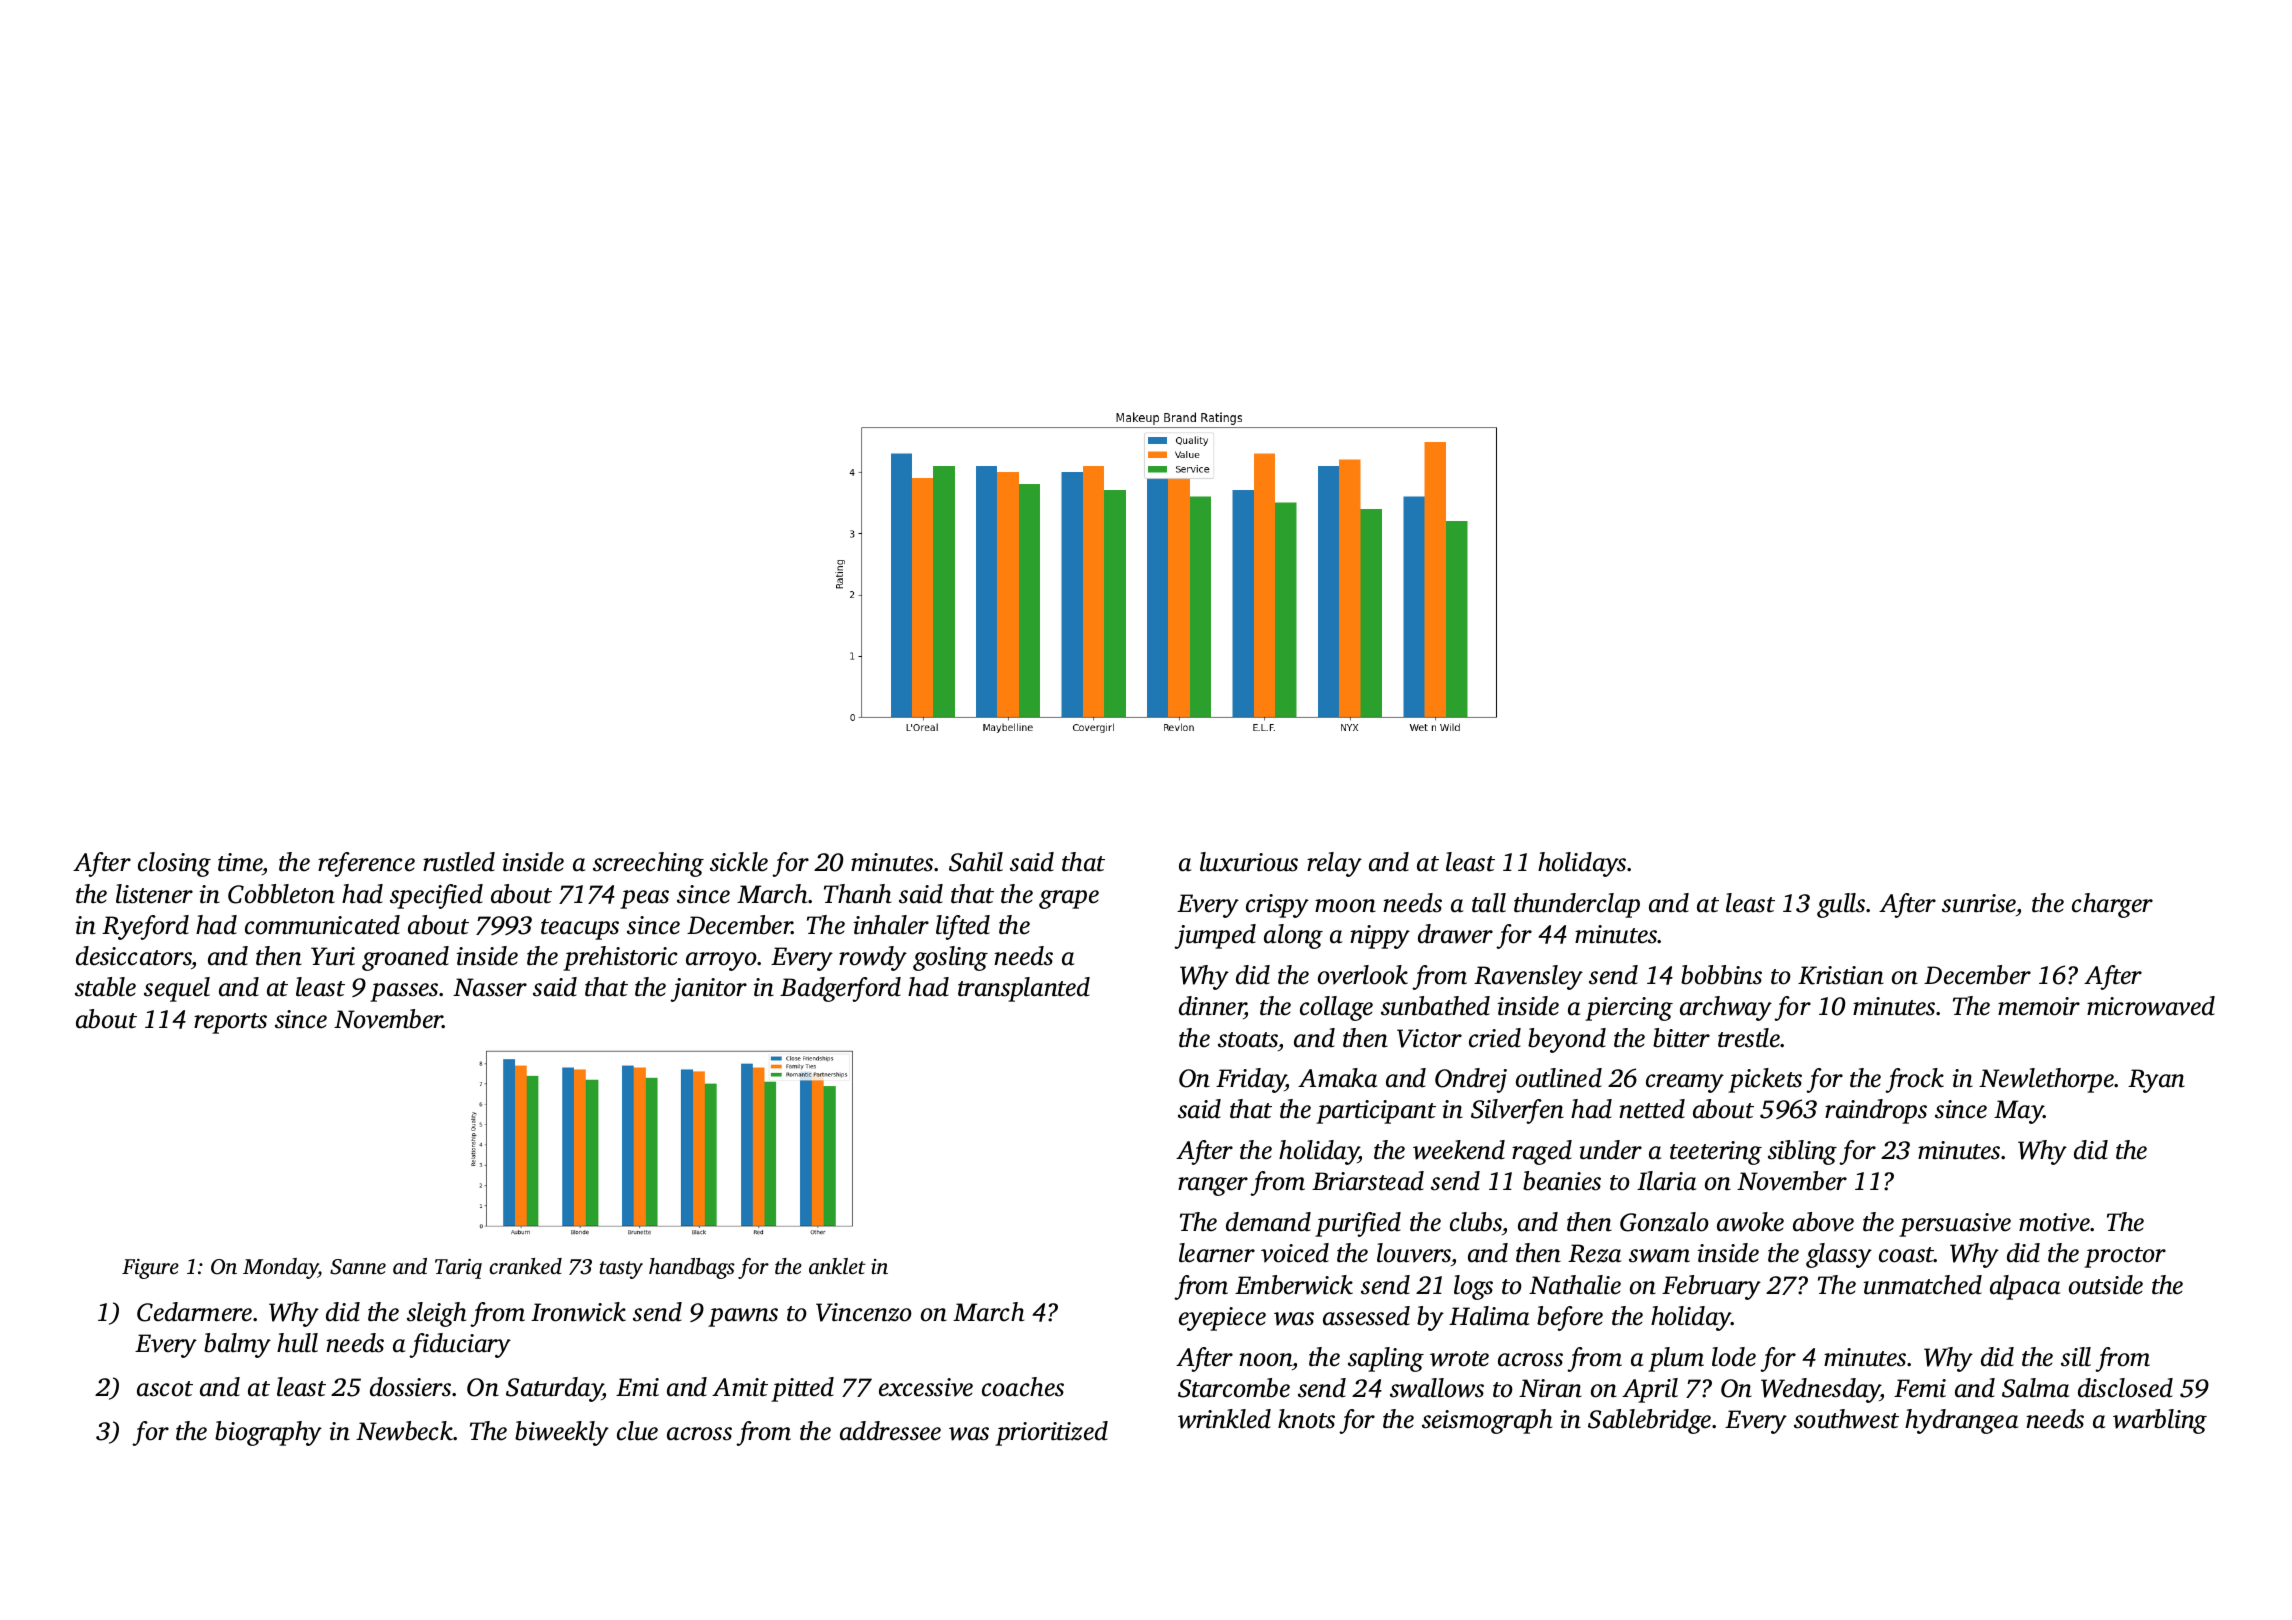  Describe the element at coordinates (2160, 1421) in the document. I see `warbling` at that location.
